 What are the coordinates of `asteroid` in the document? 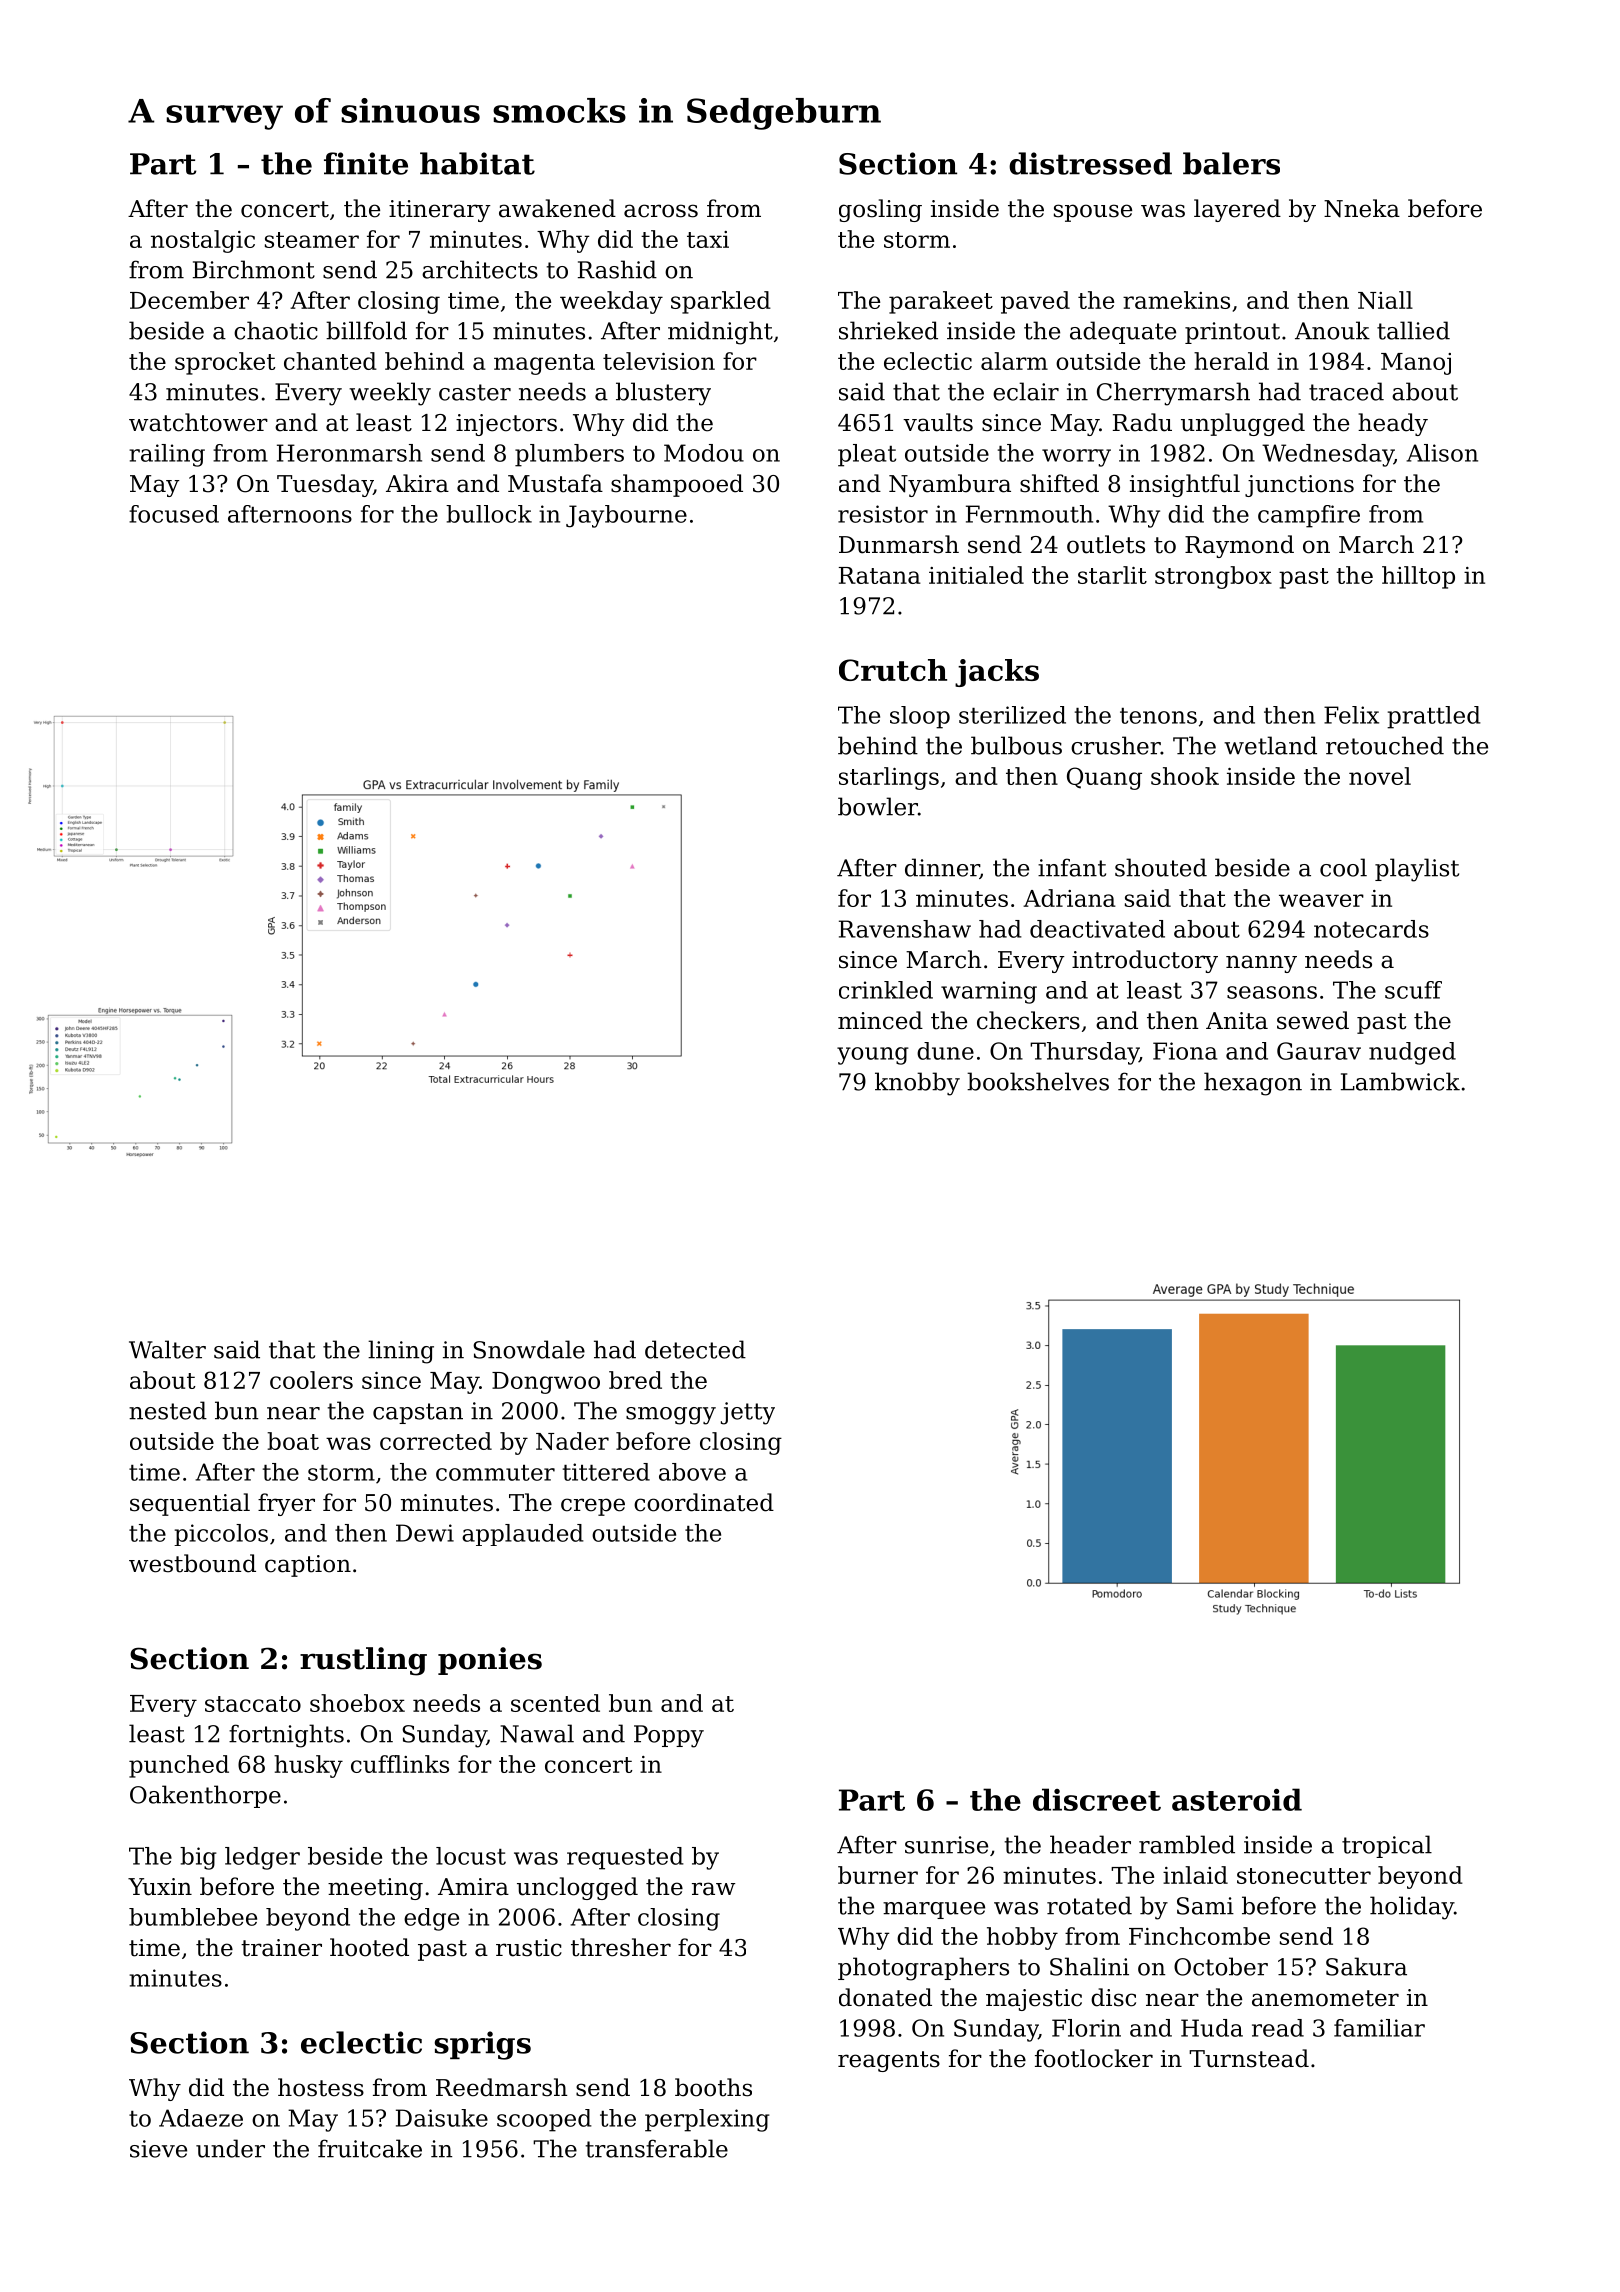 It's located at (1237, 1799).
